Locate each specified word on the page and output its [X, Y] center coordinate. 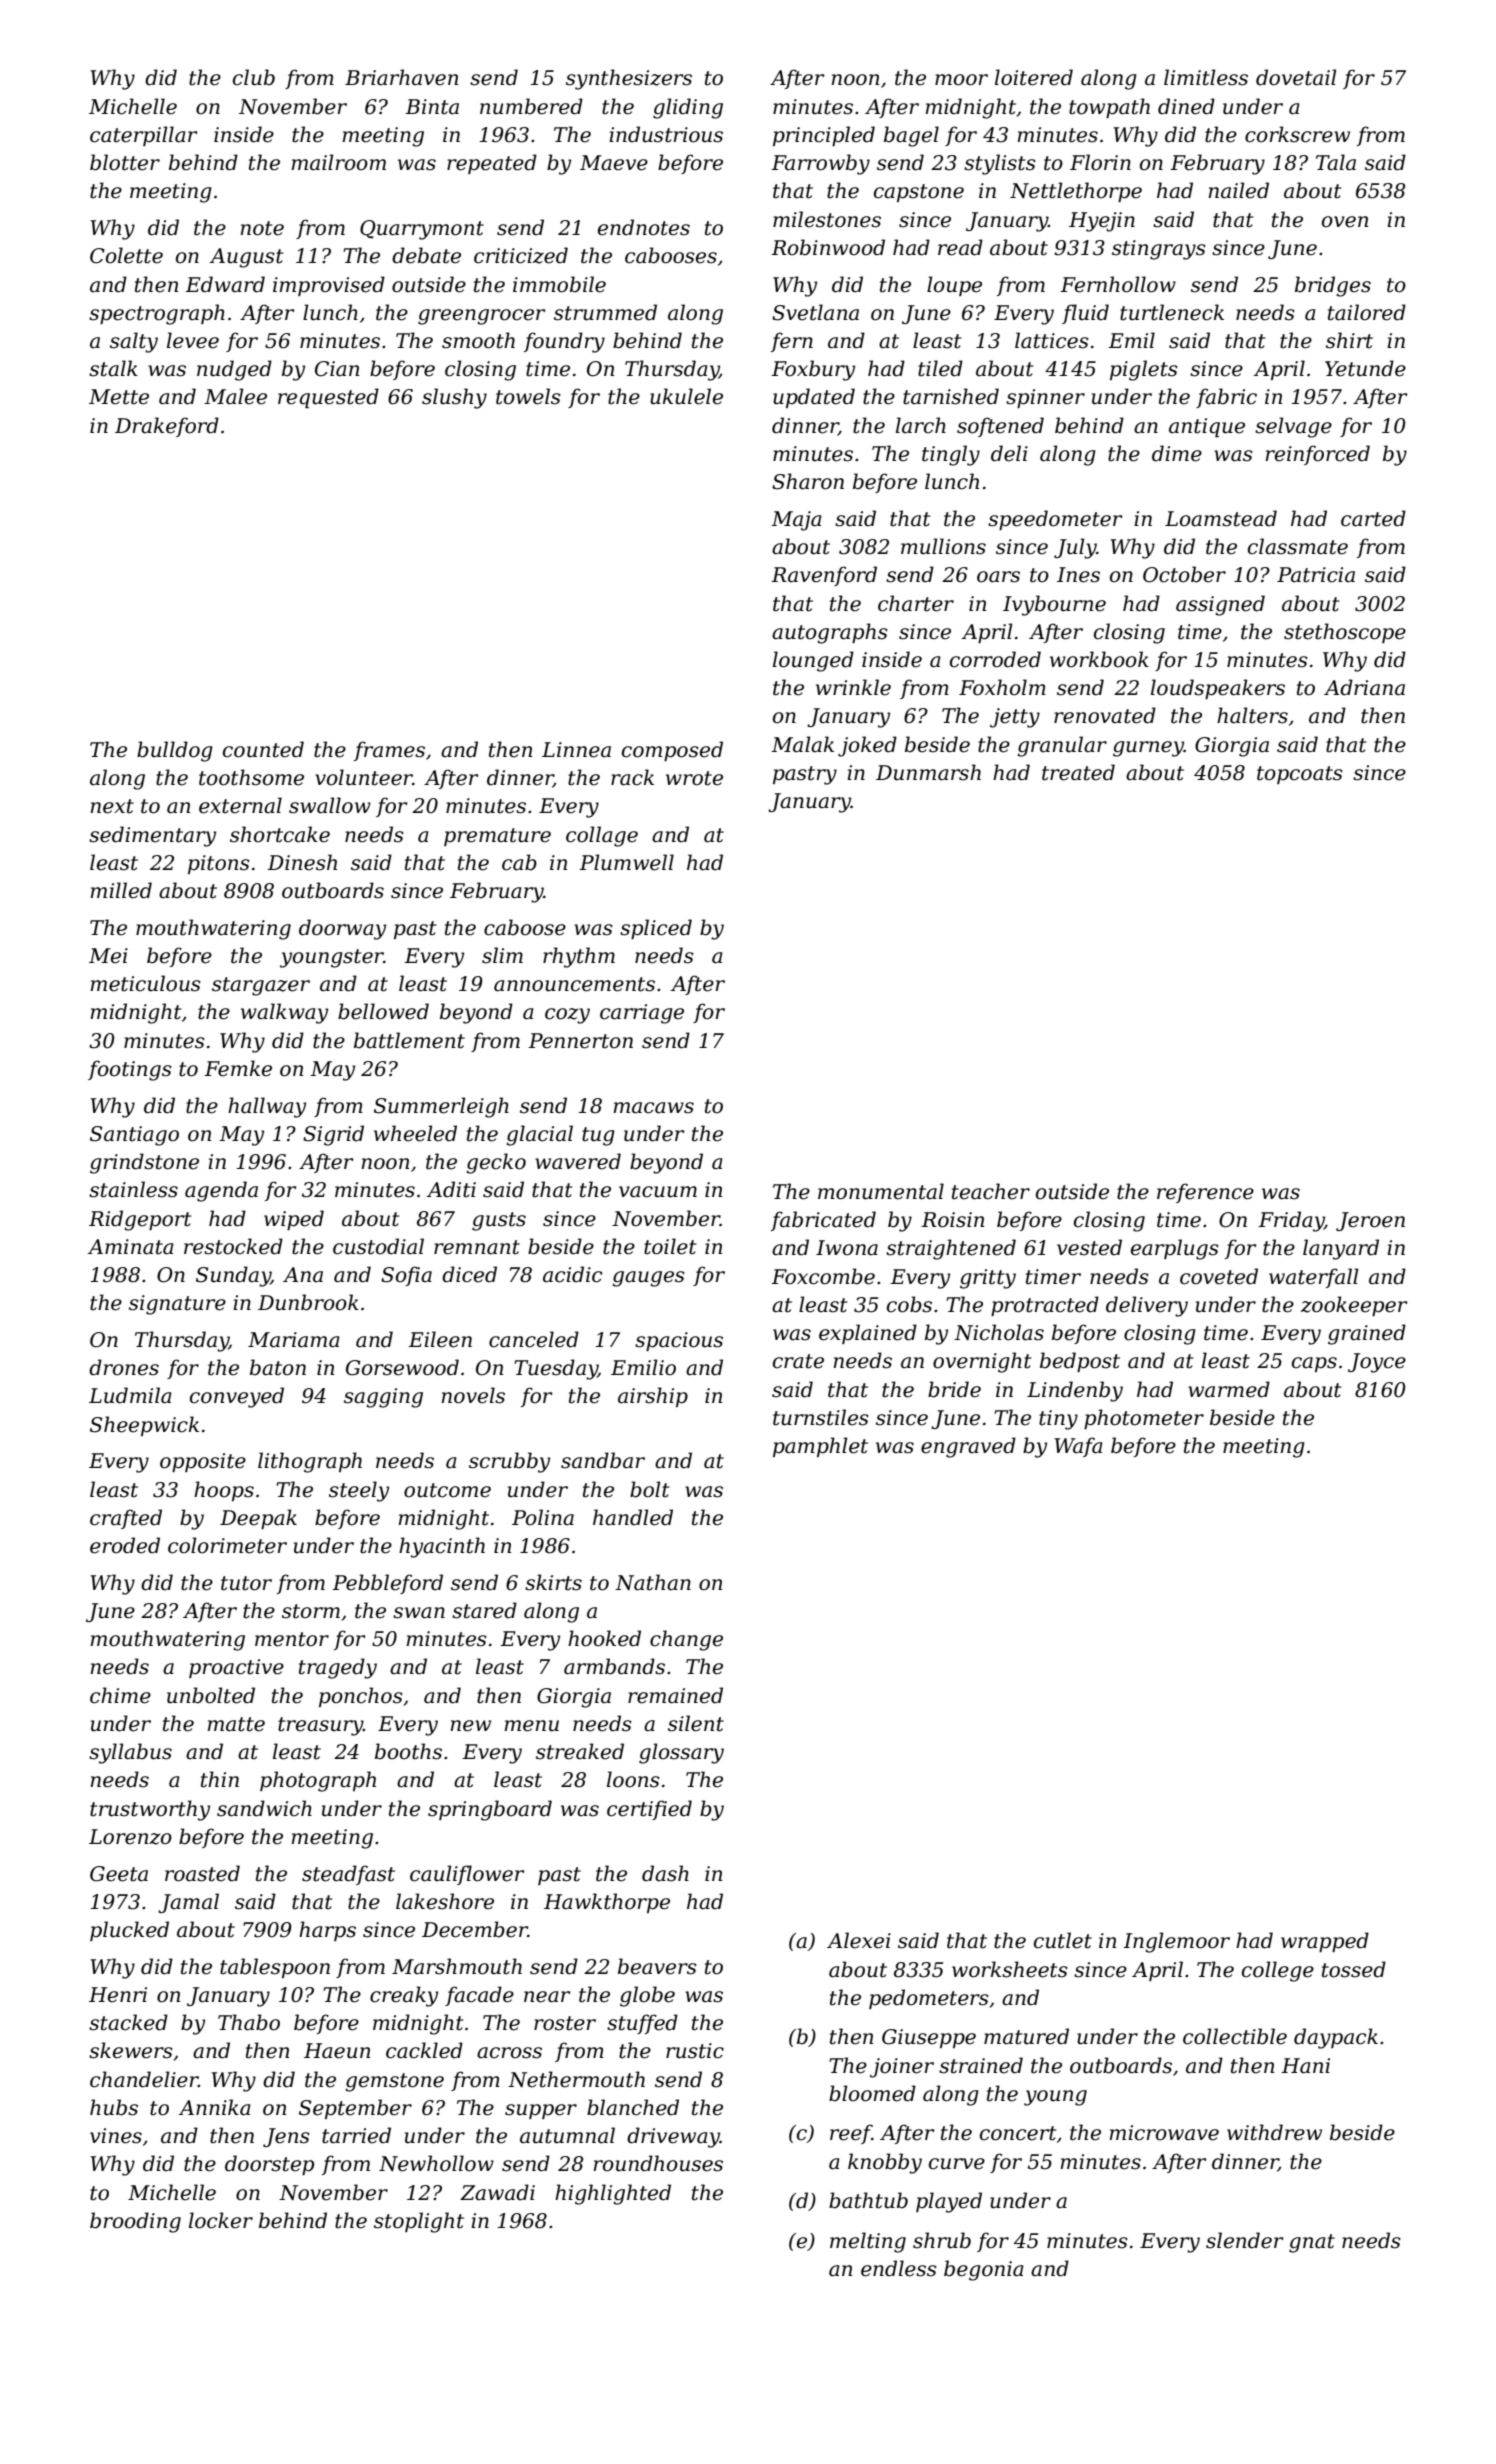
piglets [1144, 370]
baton [278, 1367]
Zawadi [497, 2192]
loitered [1034, 77]
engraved [968, 1447]
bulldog [175, 751]
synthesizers [629, 79]
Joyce [1377, 1363]
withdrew [1274, 2132]
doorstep [269, 2165]
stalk [113, 368]
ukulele [686, 396]
